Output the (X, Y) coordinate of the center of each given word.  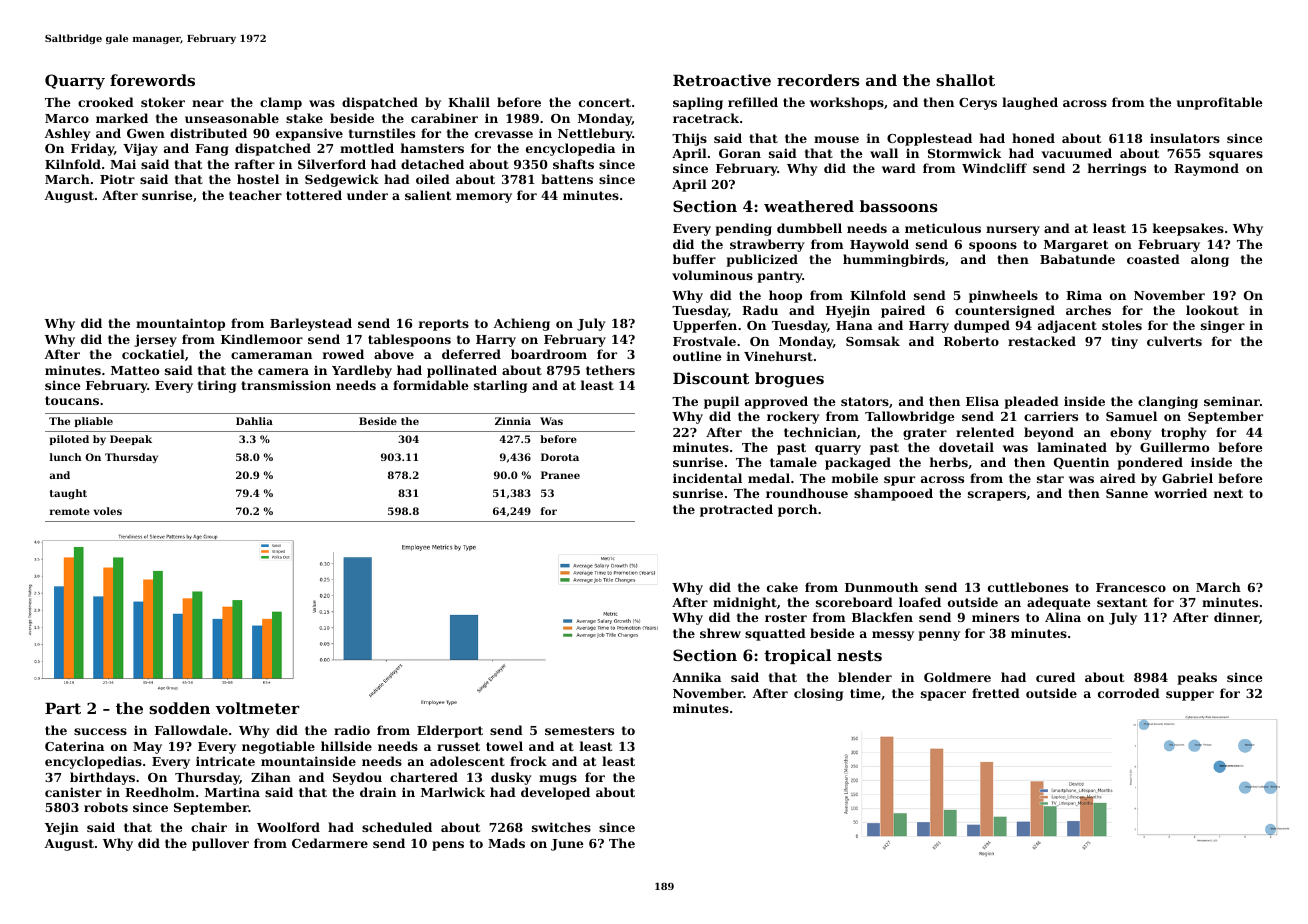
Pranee (560, 475)
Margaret (1076, 246)
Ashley (67, 134)
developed (555, 793)
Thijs (689, 139)
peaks (1197, 678)
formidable (430, 385)
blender (865, 677)
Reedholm (160, 792)
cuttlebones (1028, 587)
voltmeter (258, 708)
